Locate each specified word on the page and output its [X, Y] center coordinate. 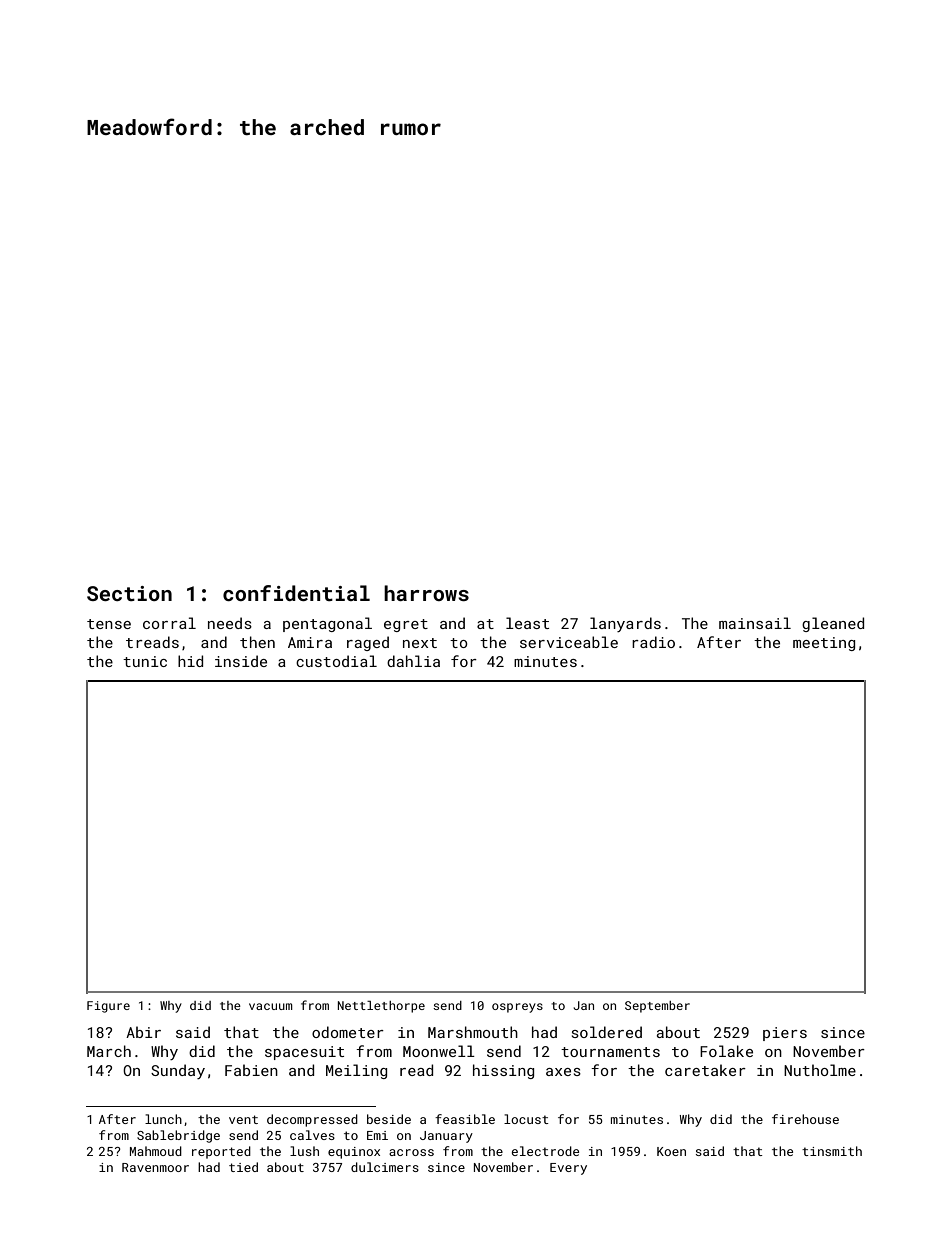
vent [243, 1119]
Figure [108, 1007]
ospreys [517, 1008]
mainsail [755, 623]
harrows [426, 593]
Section [129, 593]
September [657, 1007]
